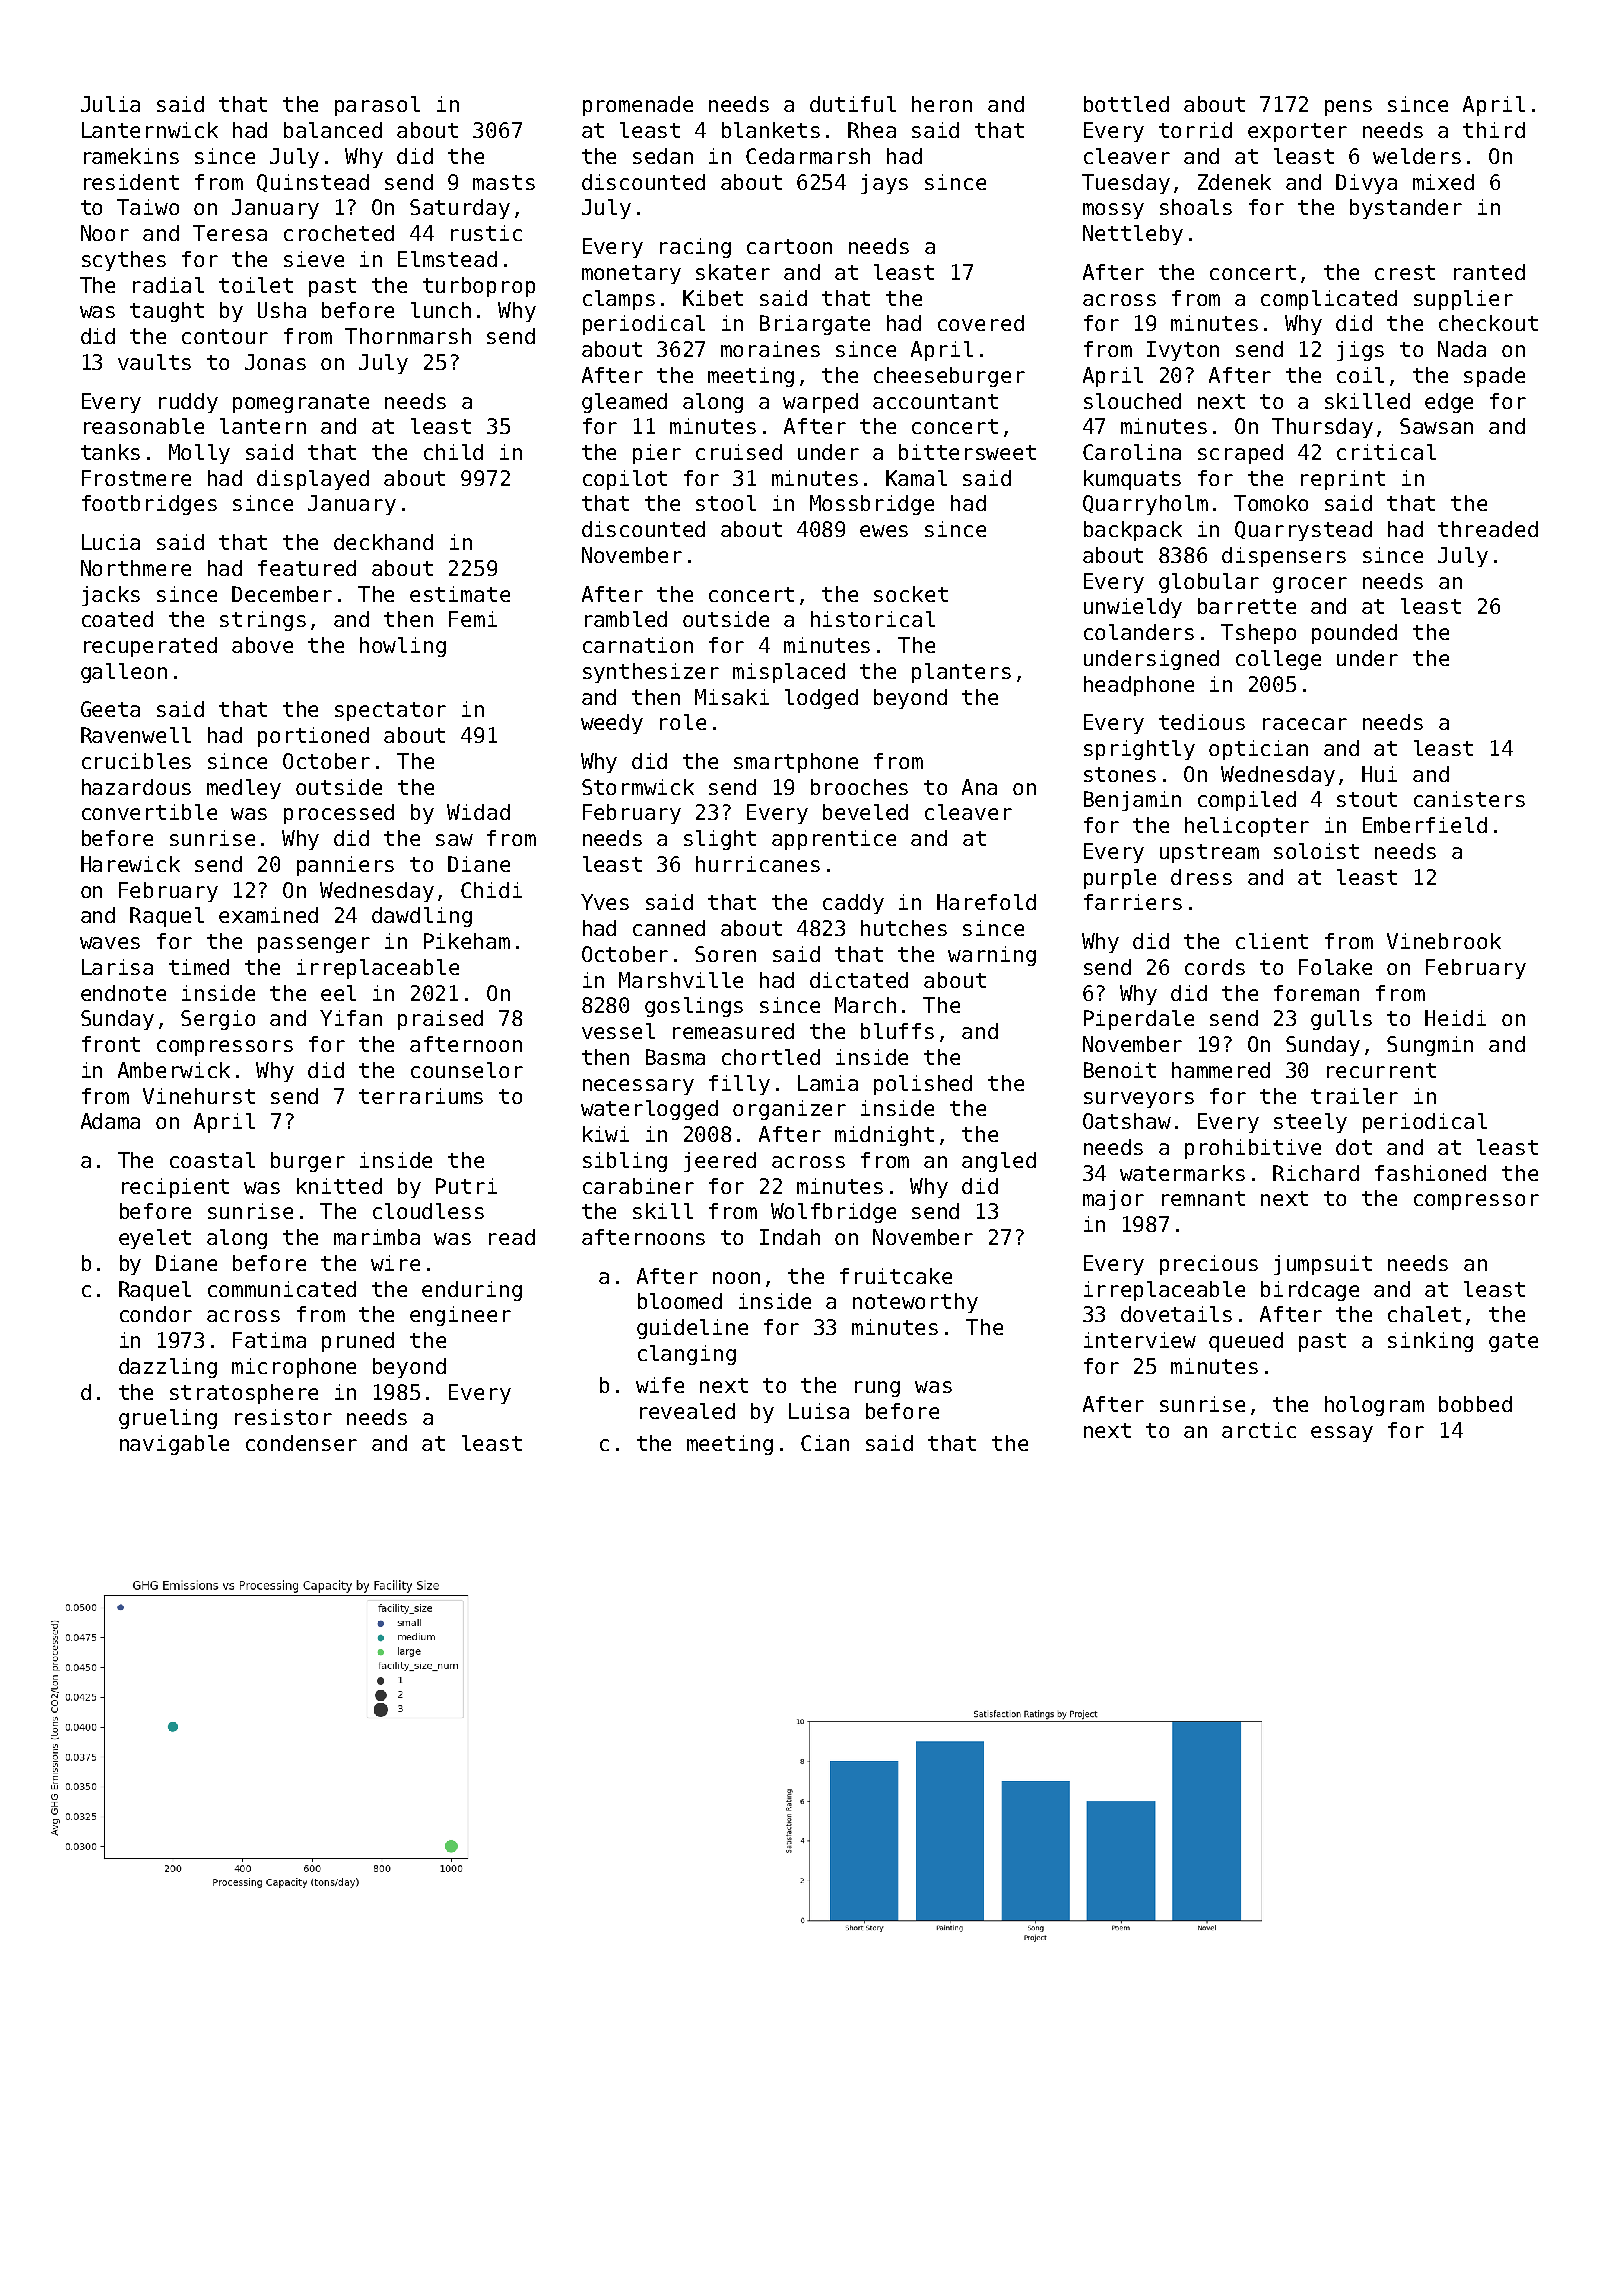  What do you see at coordinates (1494, 130) in the document?
I see `third` at bounding box center [1494, 130].
